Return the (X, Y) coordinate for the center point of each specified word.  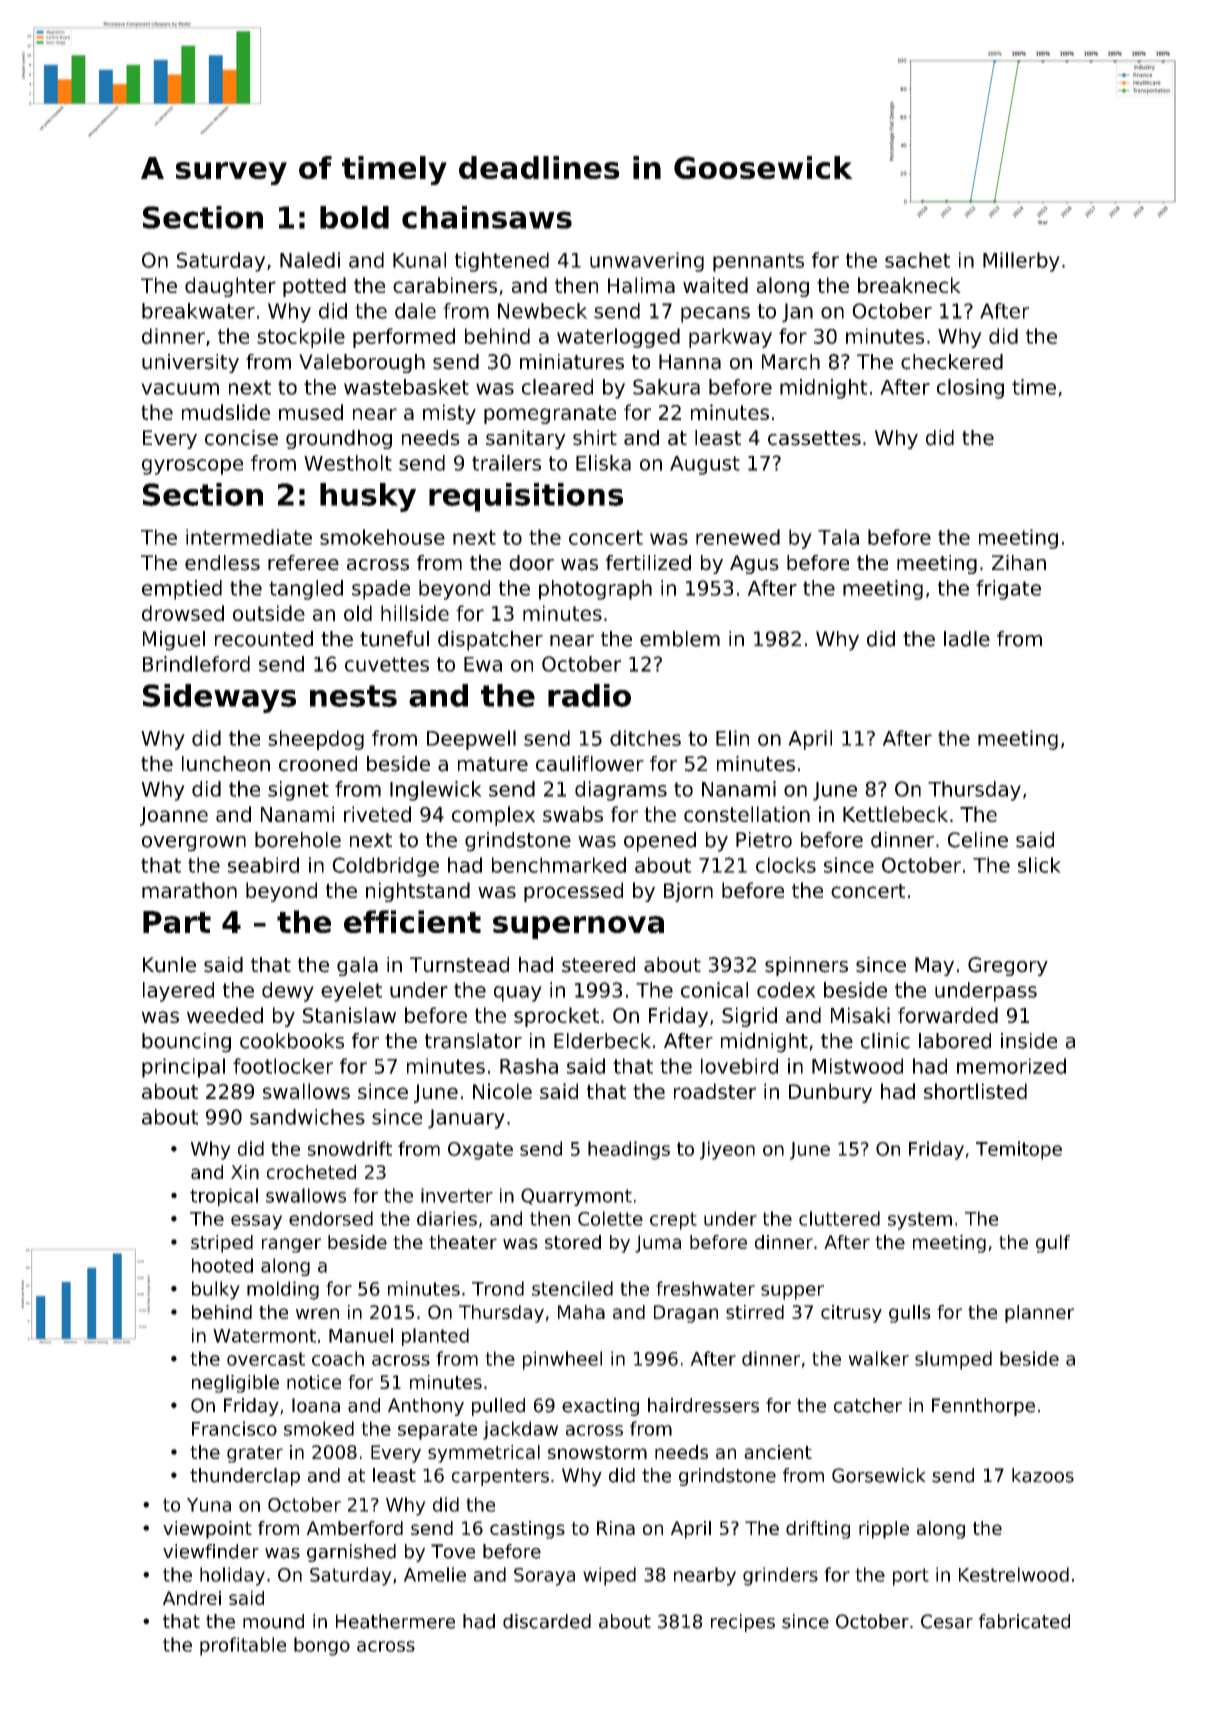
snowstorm (597, 1452)
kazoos (1043, 1475)
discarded (547, 1621)
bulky (216, 1290)
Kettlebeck (895, 814)
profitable (243, 1646)
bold (354, 217)
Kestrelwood (1014, 1574)
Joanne (174, 816)
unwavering (647, 262)
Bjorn (688, 892)
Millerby (1021, 262)
